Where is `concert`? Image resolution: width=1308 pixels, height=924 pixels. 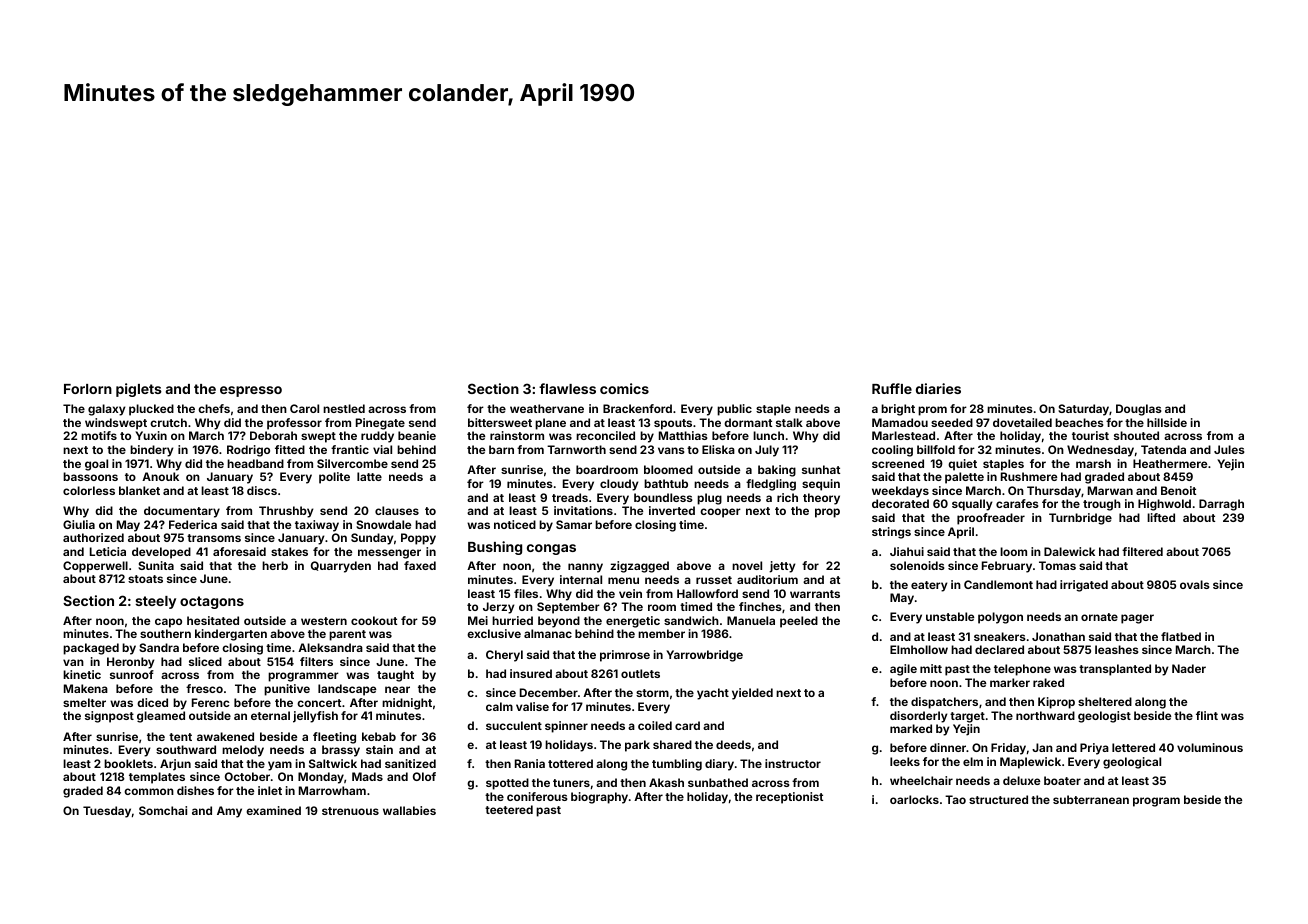 concert is located at coordinates (319, 703).
